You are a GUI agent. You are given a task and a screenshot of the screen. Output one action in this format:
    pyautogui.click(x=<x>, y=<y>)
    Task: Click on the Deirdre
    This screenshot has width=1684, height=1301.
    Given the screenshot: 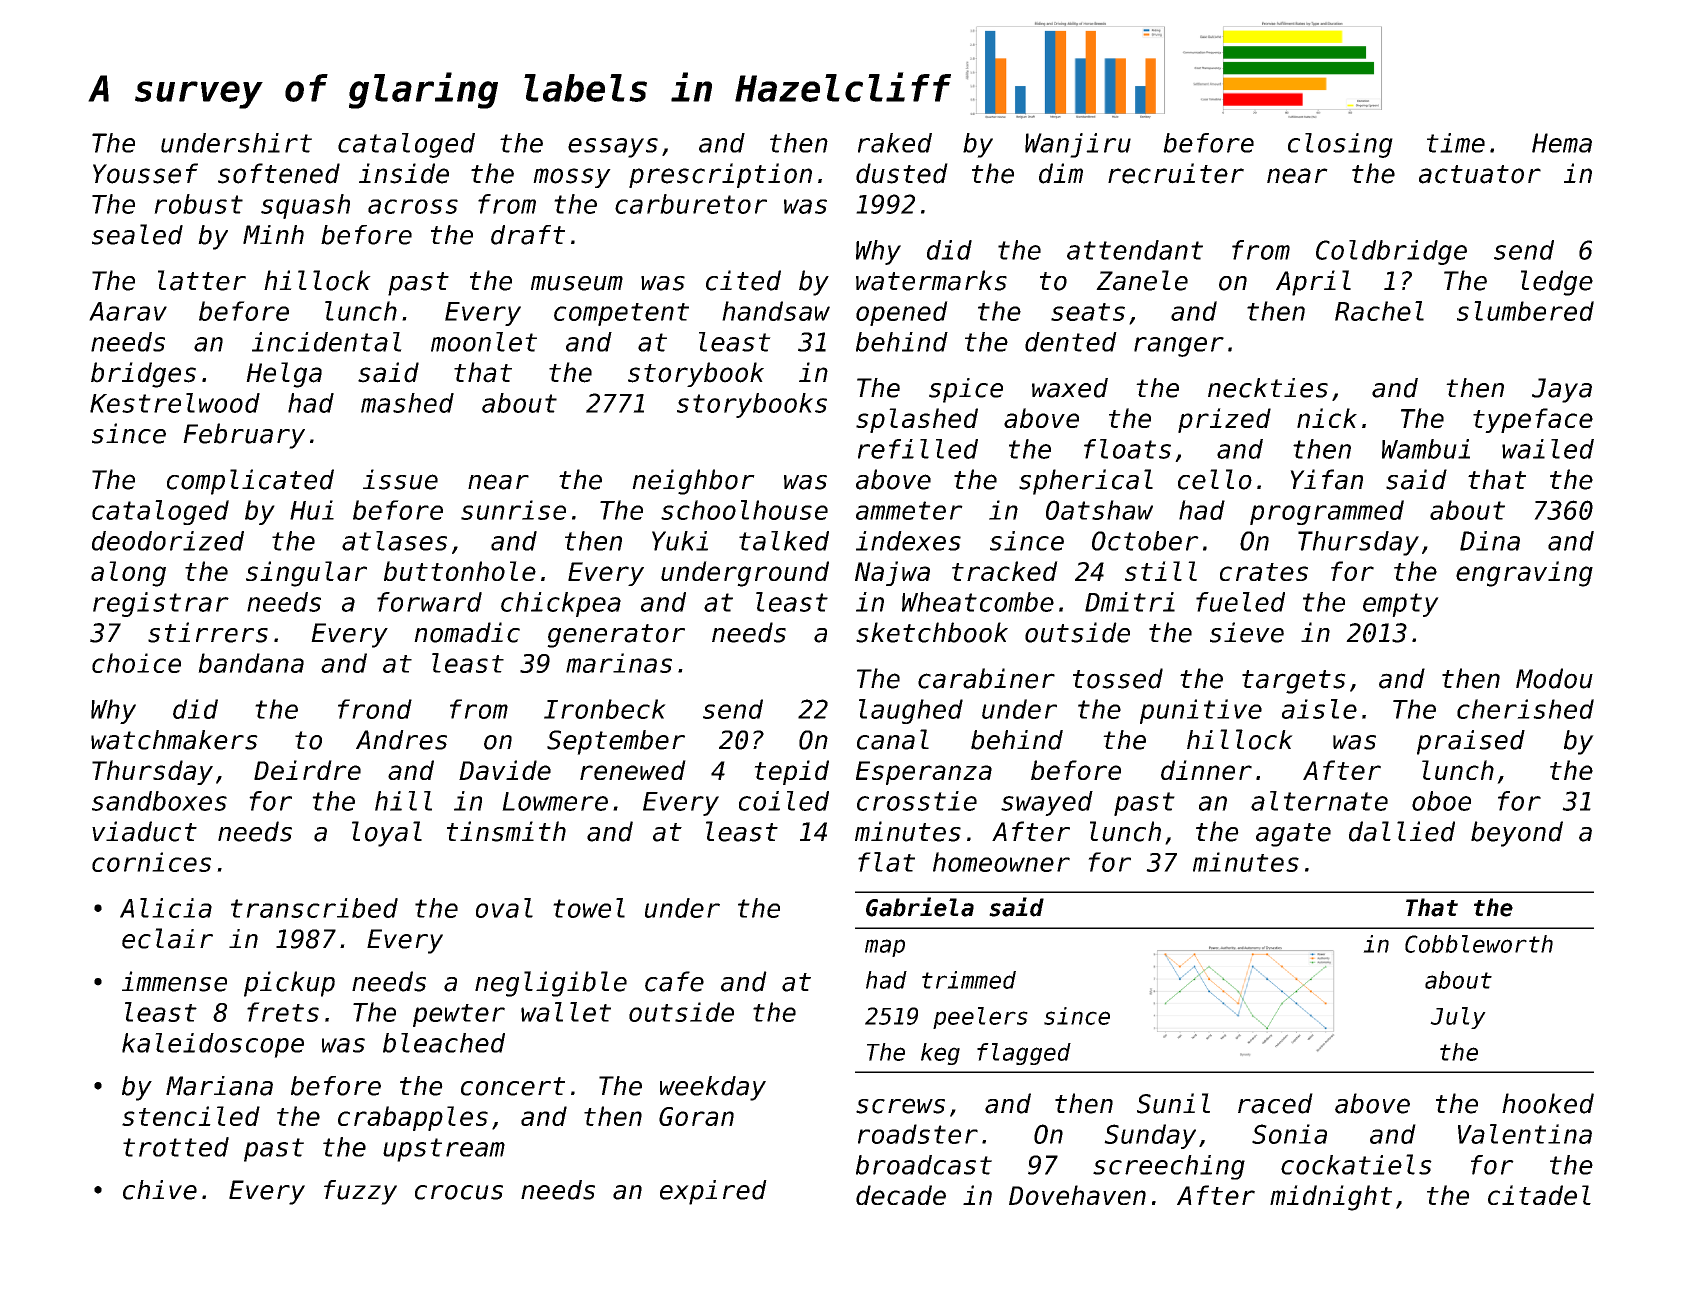 What is the action you would take?
    pyautogui.click(x=307, y=770)
